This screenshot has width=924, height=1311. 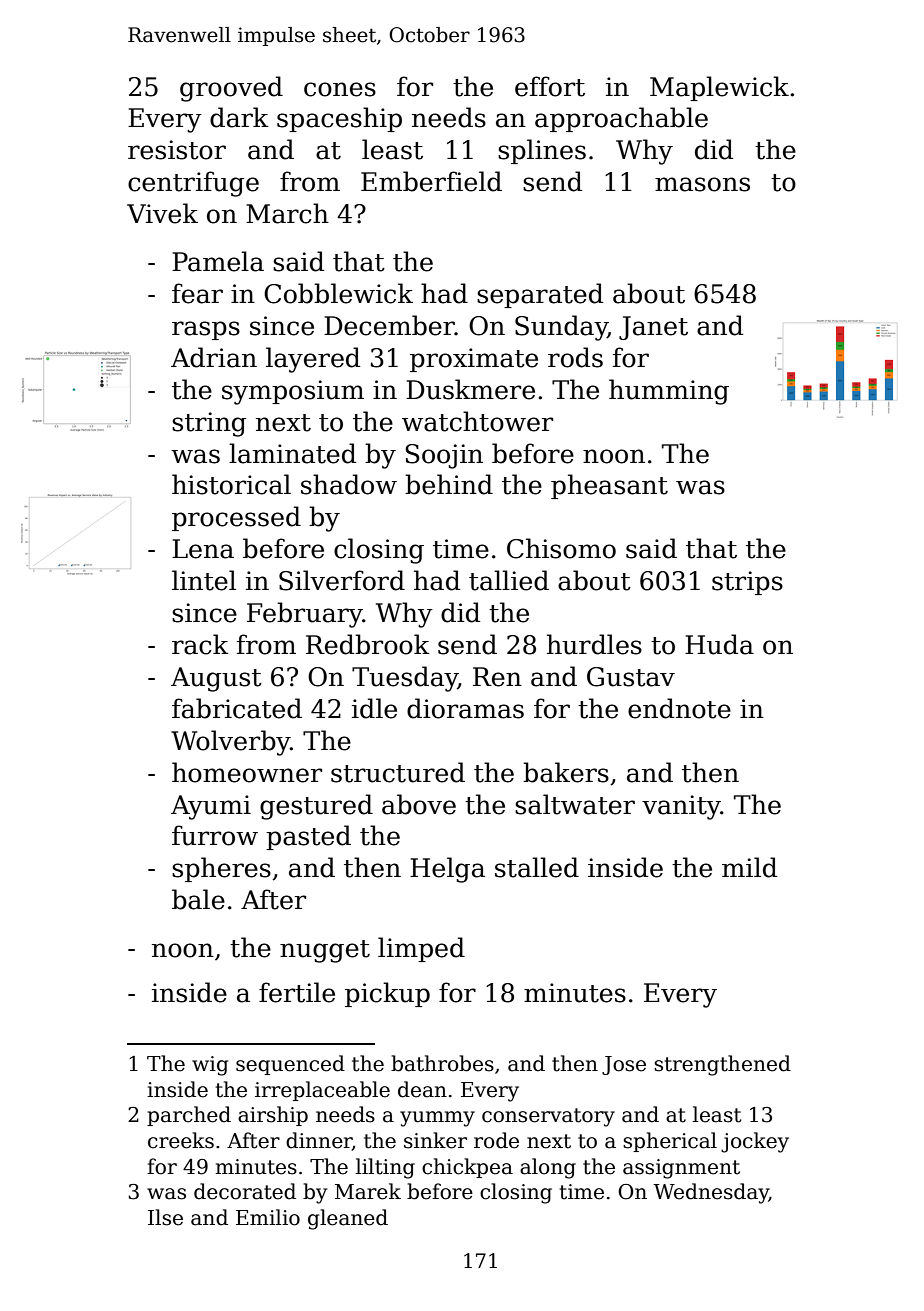 I want to click on Huda, so click(x=719, y=644).
